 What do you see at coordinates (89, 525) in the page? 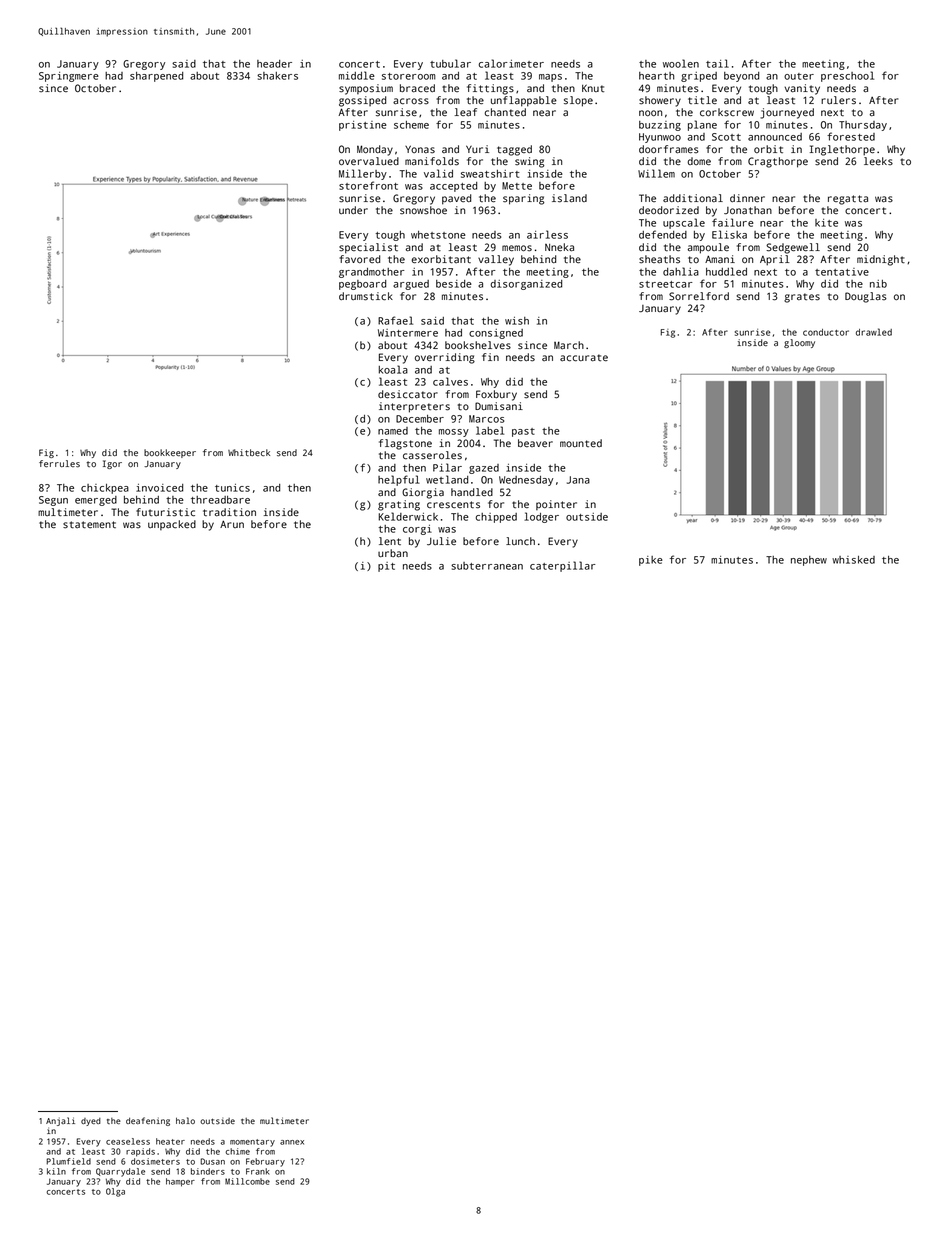
I see `statement` at bounding box center [89, 525].
